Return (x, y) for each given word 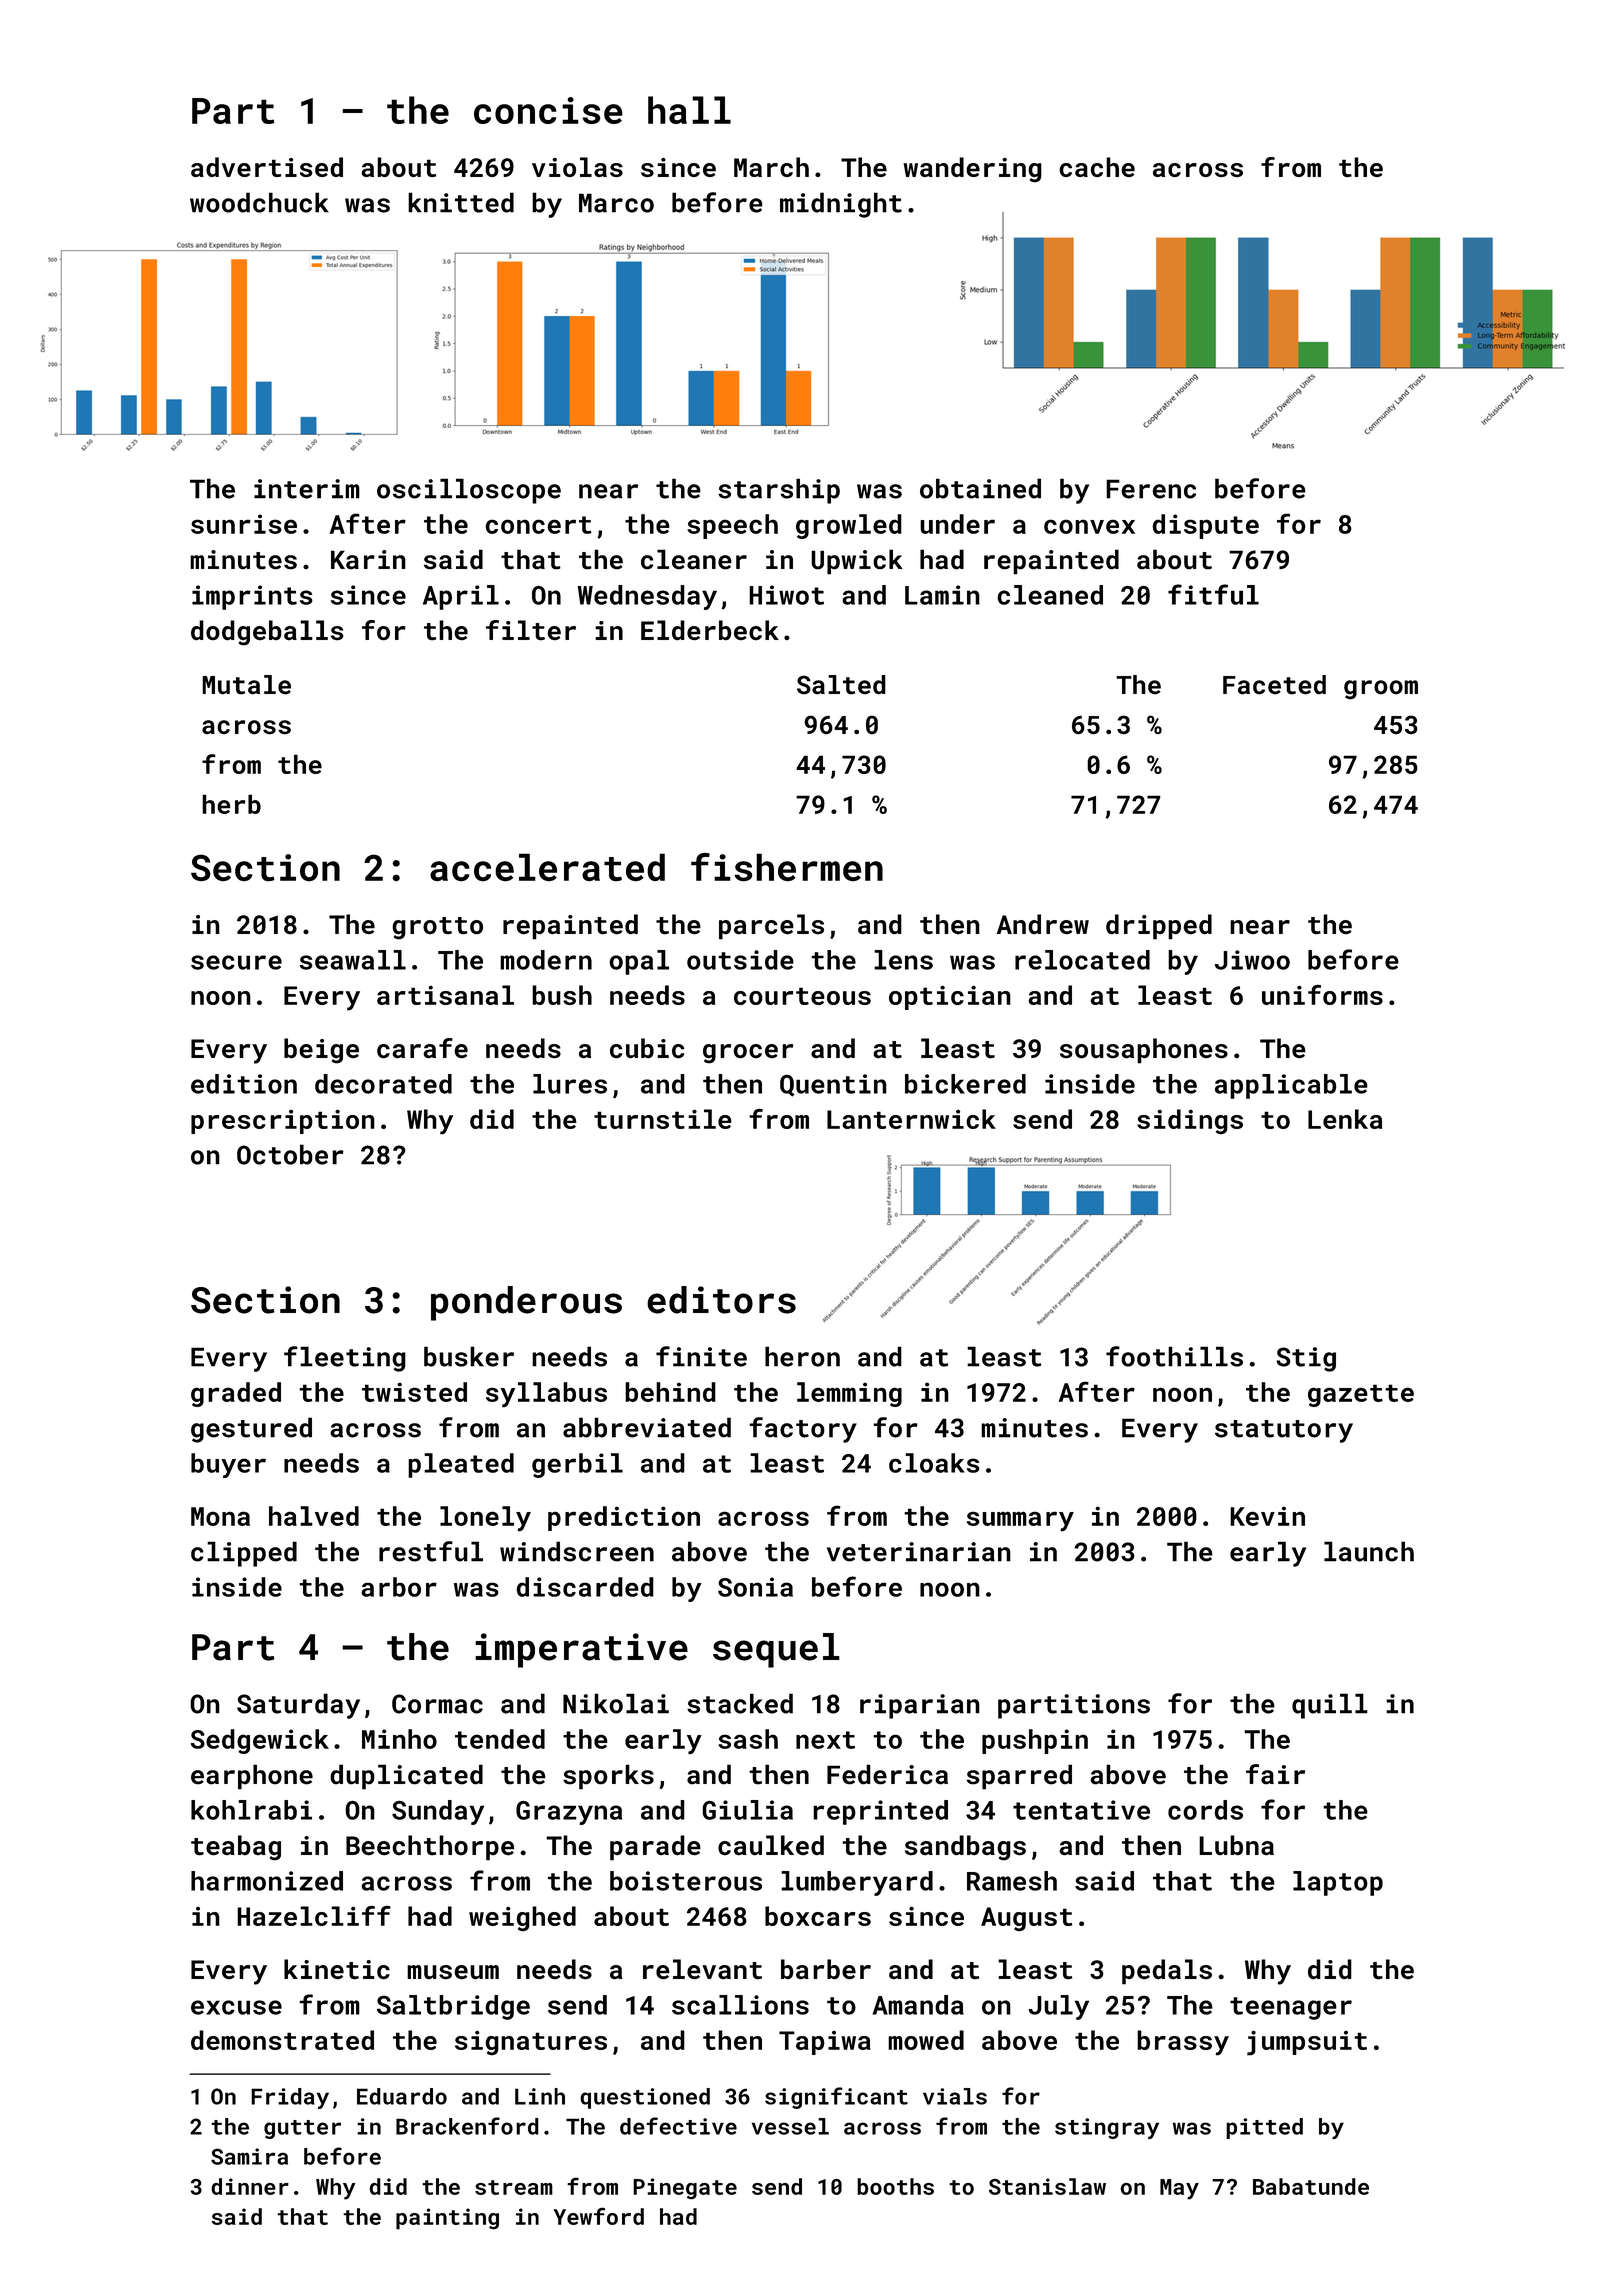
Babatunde (1311, 2186)
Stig (1306, 1359)
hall (689, 110)
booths (895, 2186)
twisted (414, 1392)
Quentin (833, 1085)
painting (447, 2219)
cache (1097, 167)
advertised (267, 167)
